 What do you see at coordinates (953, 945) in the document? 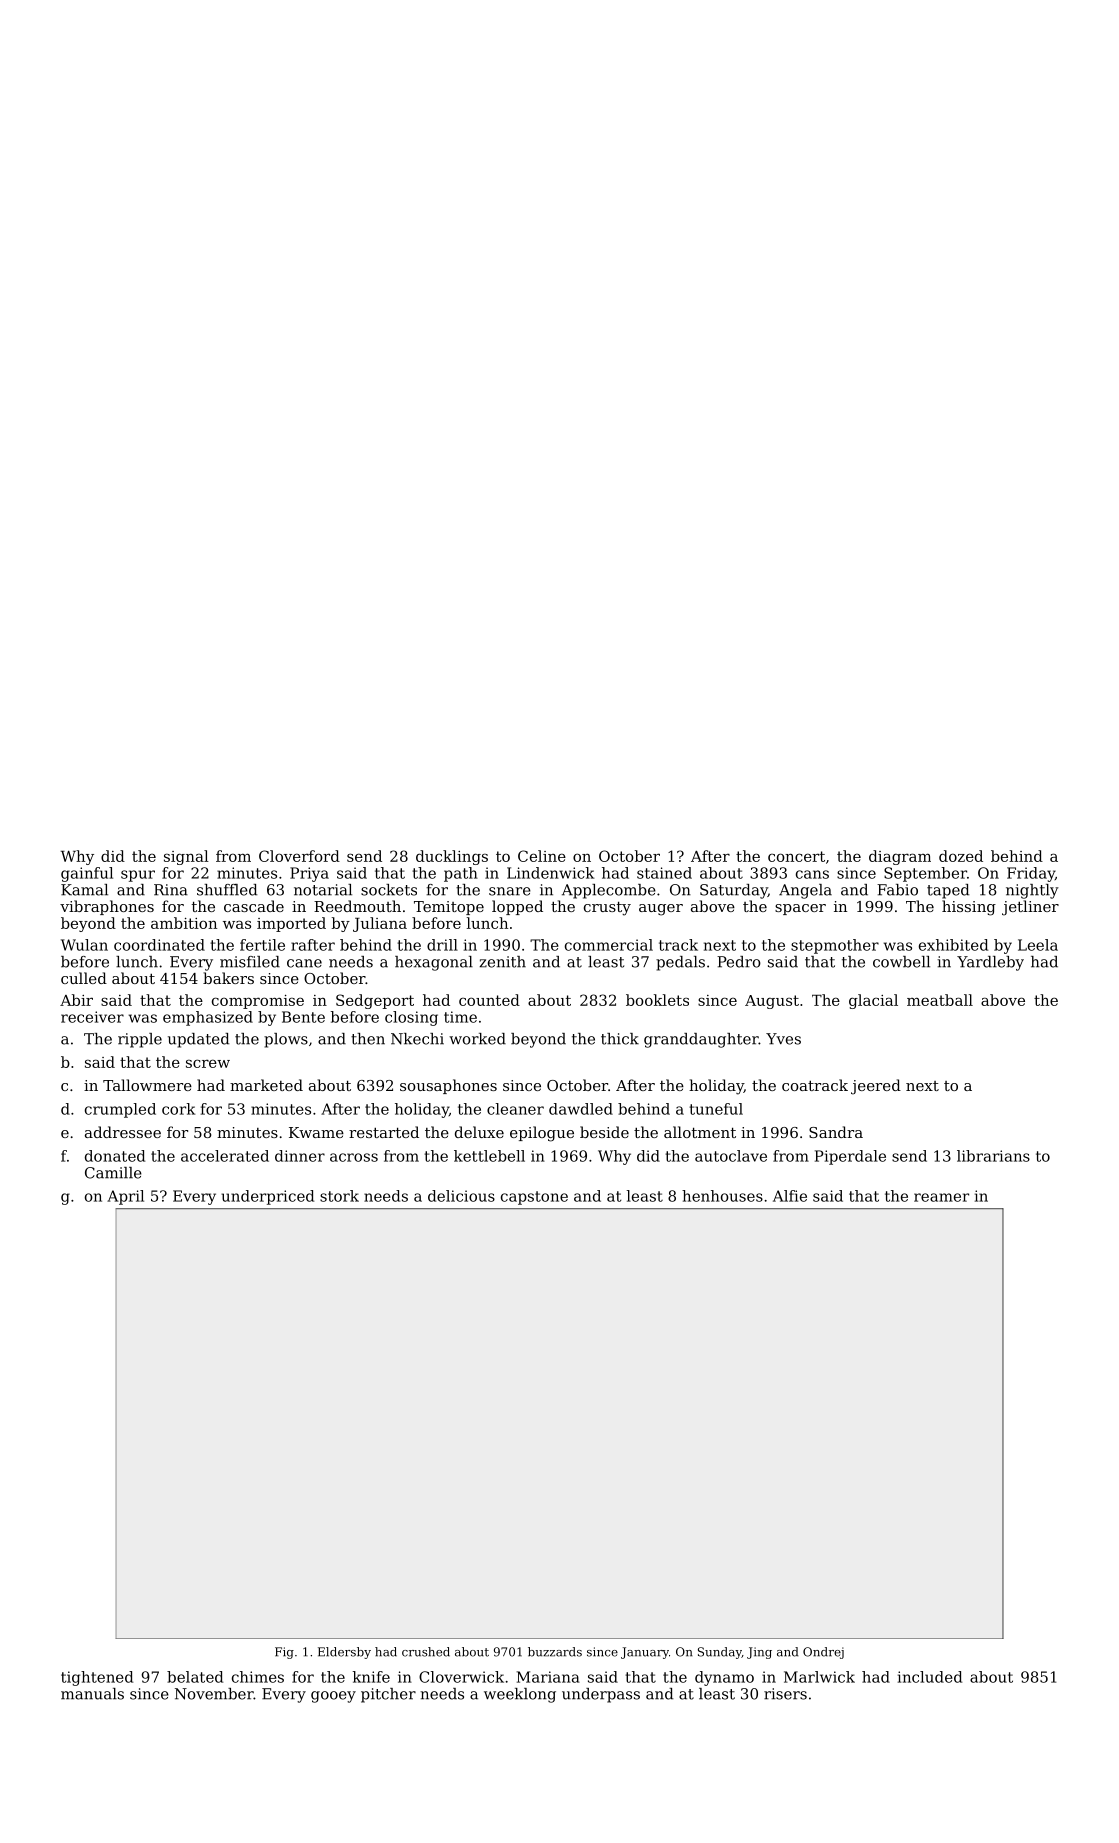
I see `exhibited` at bounding box center [953, 945].
